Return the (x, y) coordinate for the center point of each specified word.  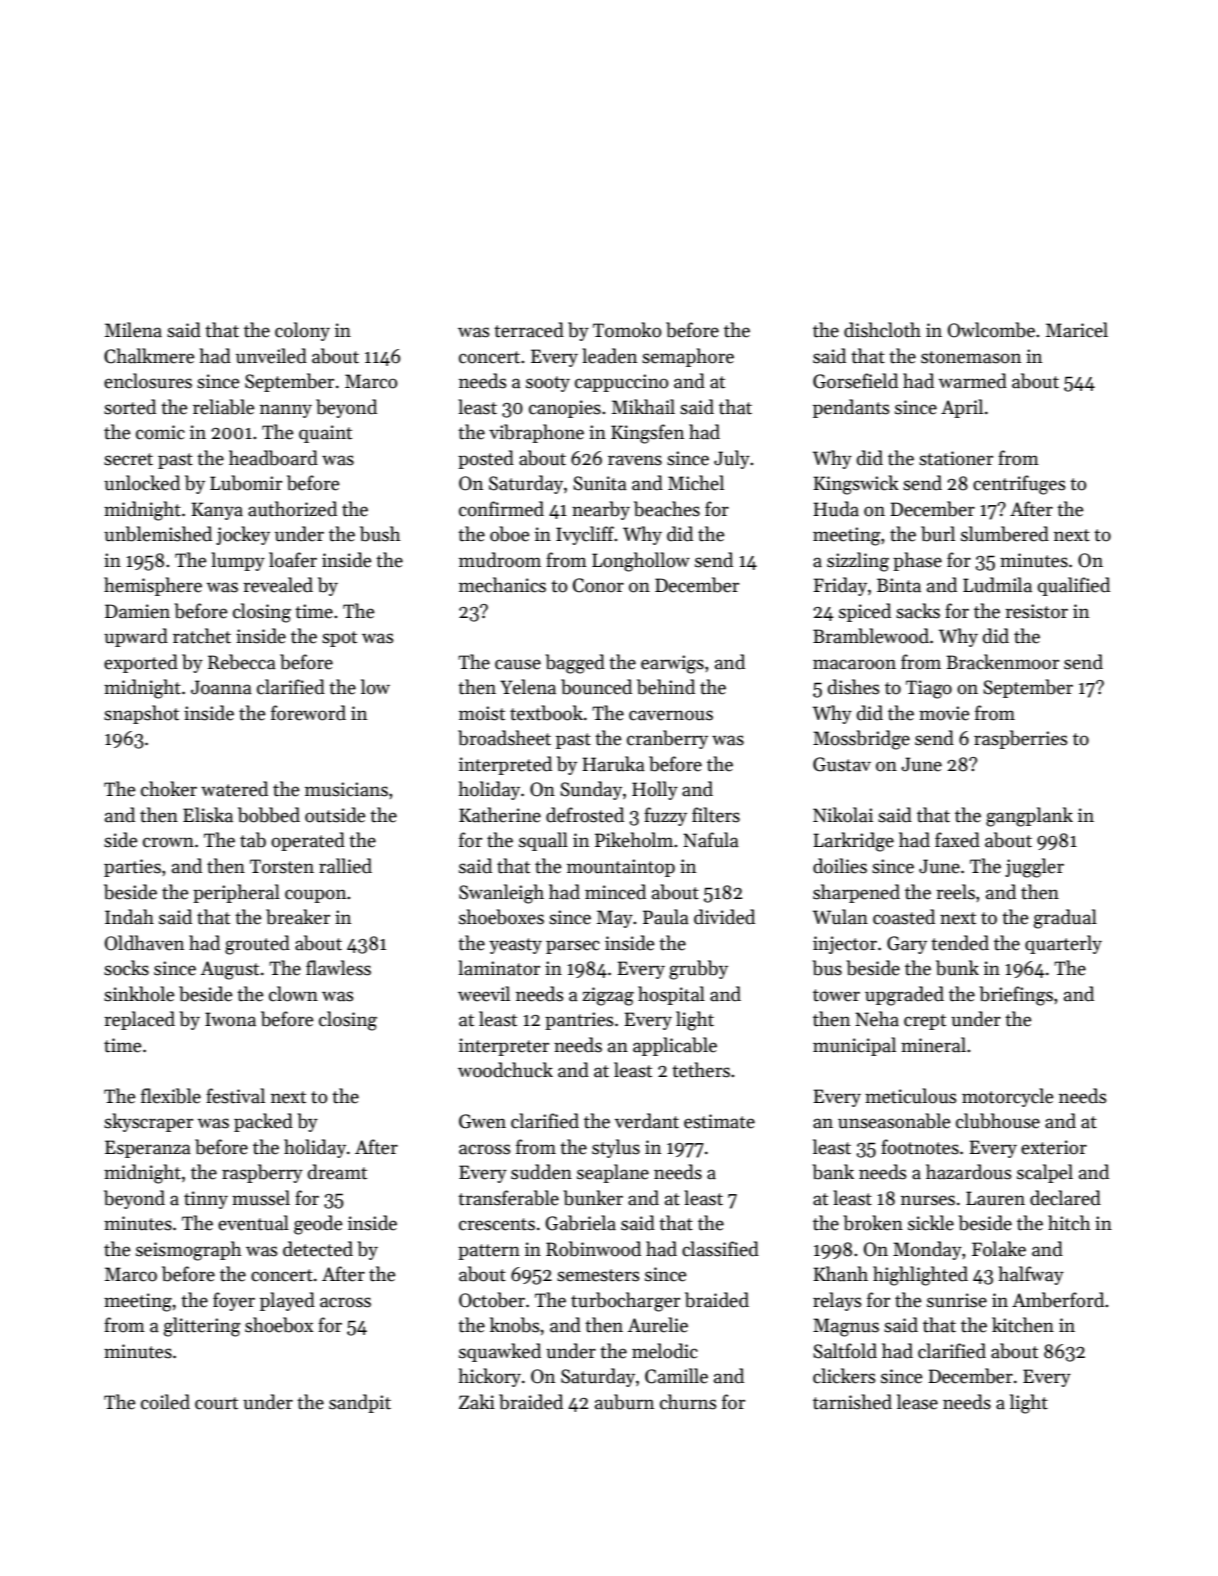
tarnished (852, 1402)
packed (263, 1122)
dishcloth (882, 330)
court (216, 1403)
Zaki (477, 1402)
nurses (928, 1200)
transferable (508, 1198)
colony (302, 331)
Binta (899, 585)
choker (169, 789)
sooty (548, 384)
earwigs (672, 664)
